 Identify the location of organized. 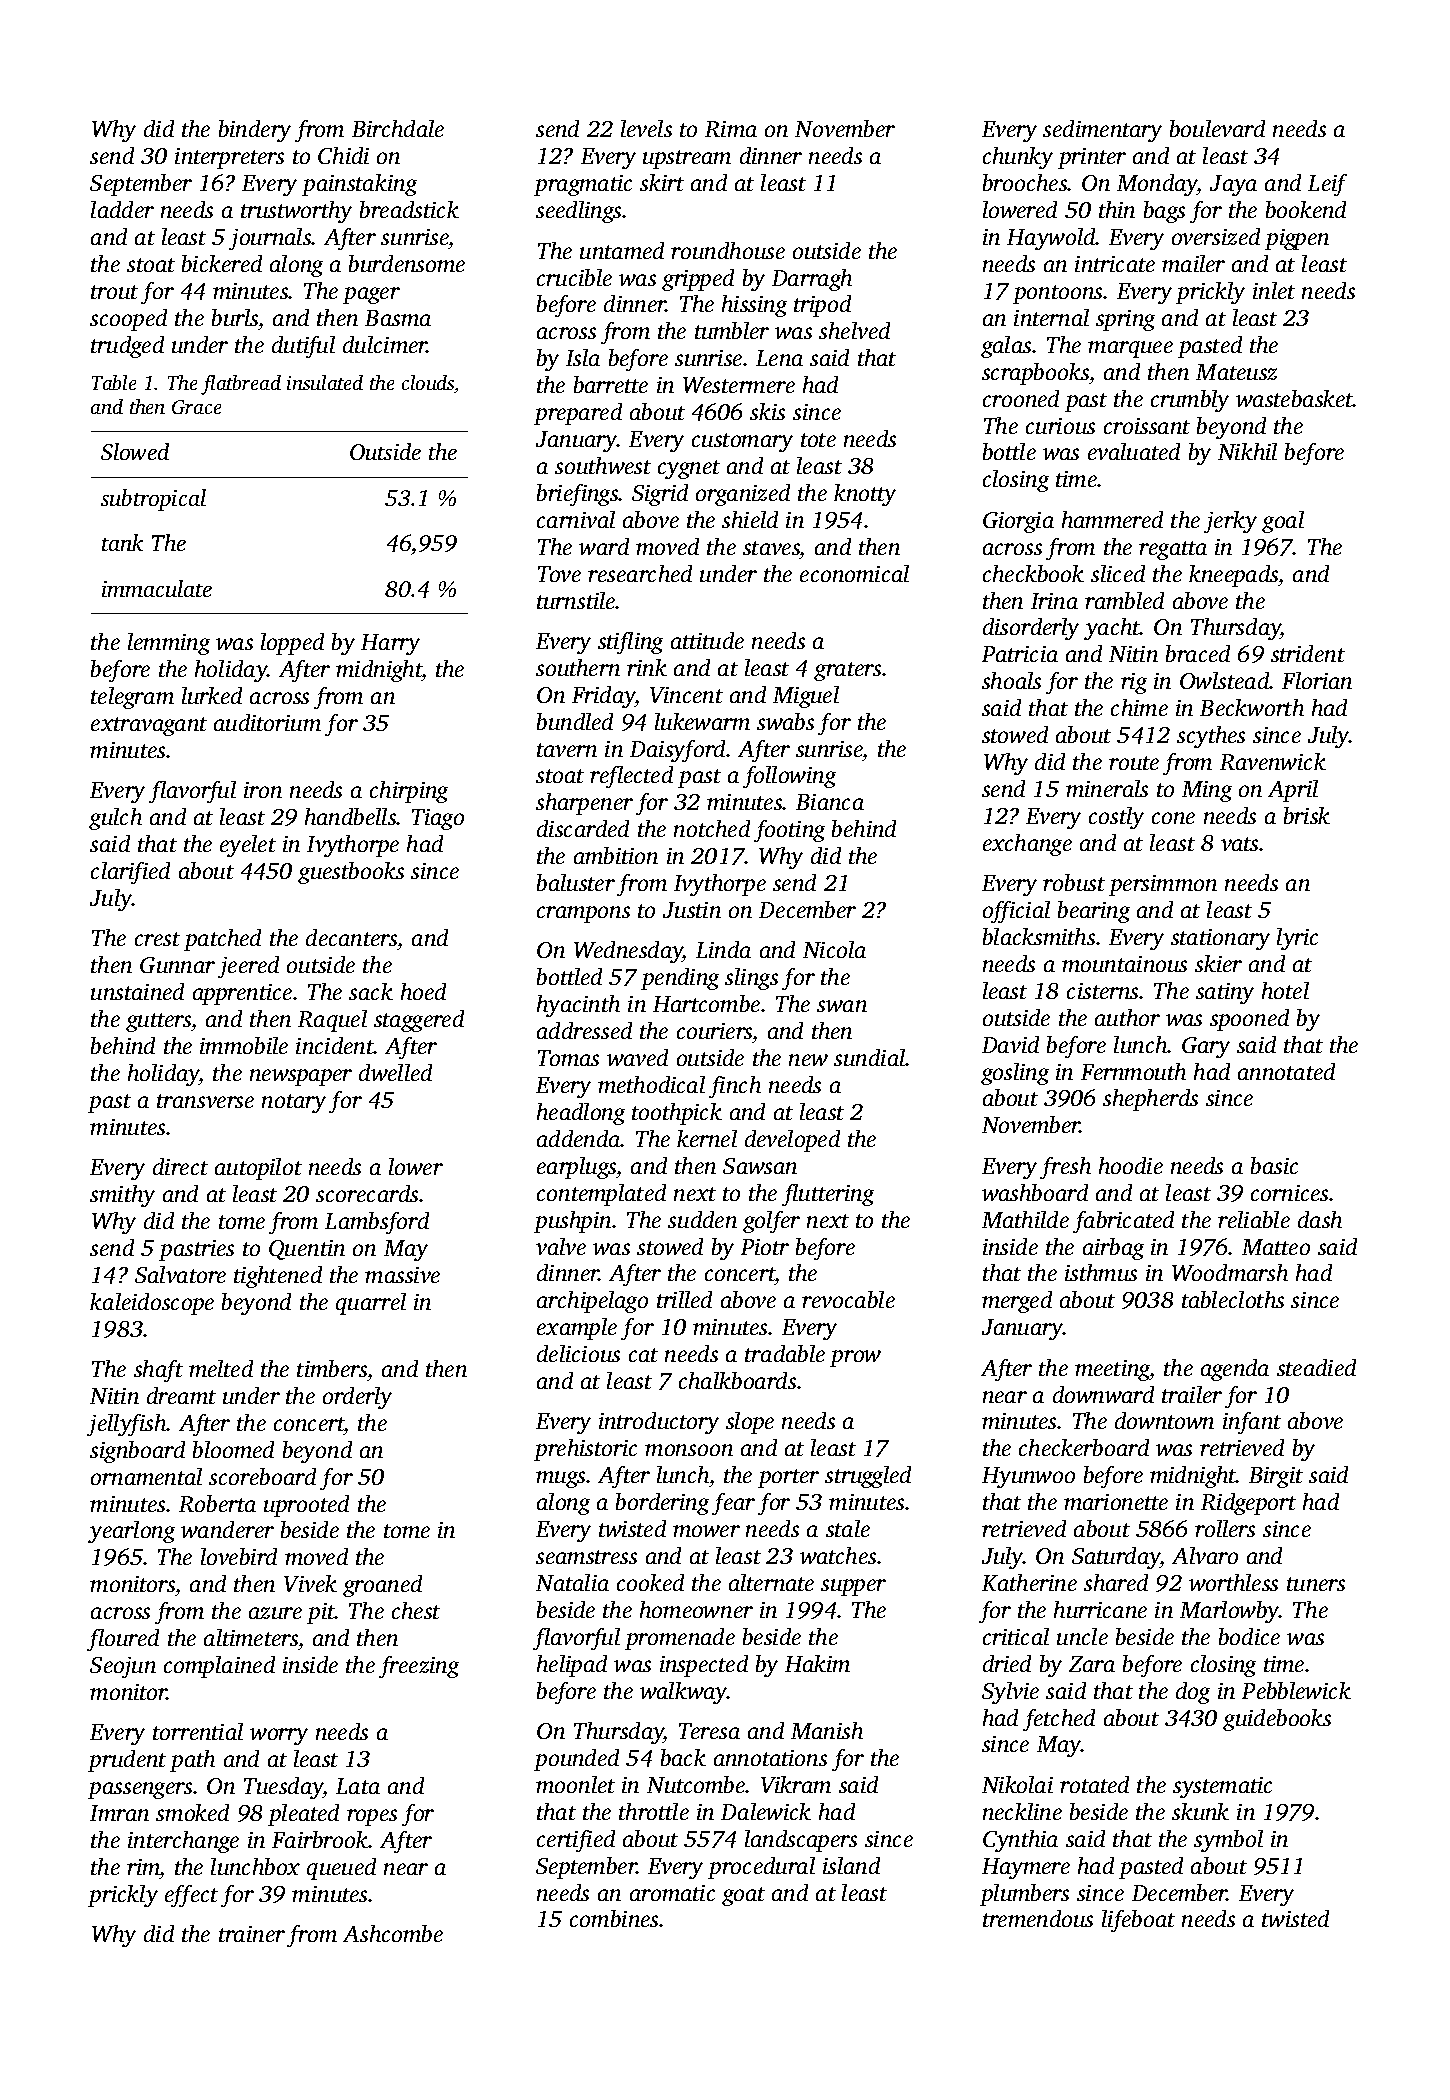
(743, 495).
